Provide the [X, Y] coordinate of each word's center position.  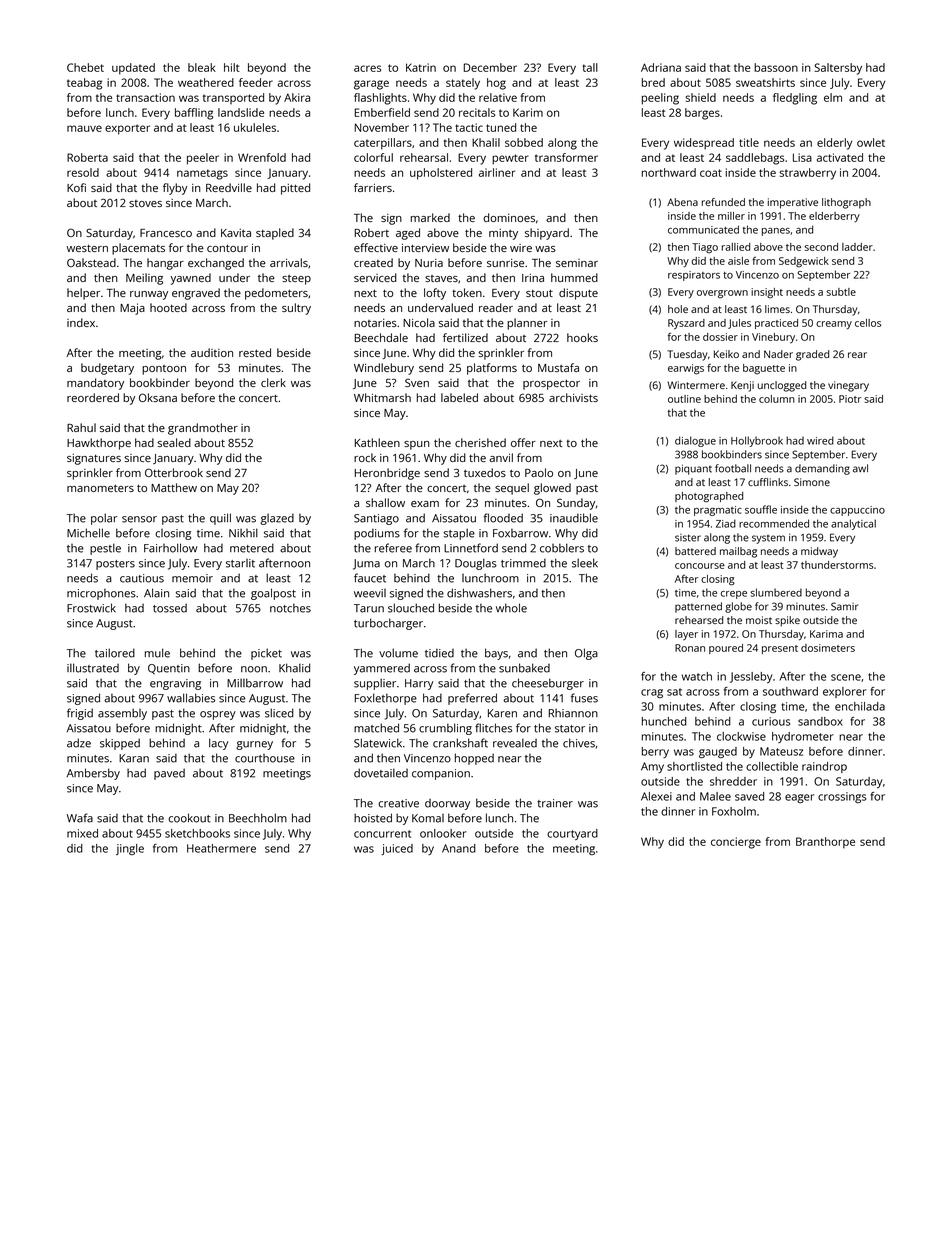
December [490, 67]
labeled [459, 397]
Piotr [850, 399]
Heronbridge [387, 474]
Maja [132, 309]
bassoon [776, 67]
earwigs [686, 369]
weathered [206, 82]
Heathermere [221, 848]
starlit [240, 563]
